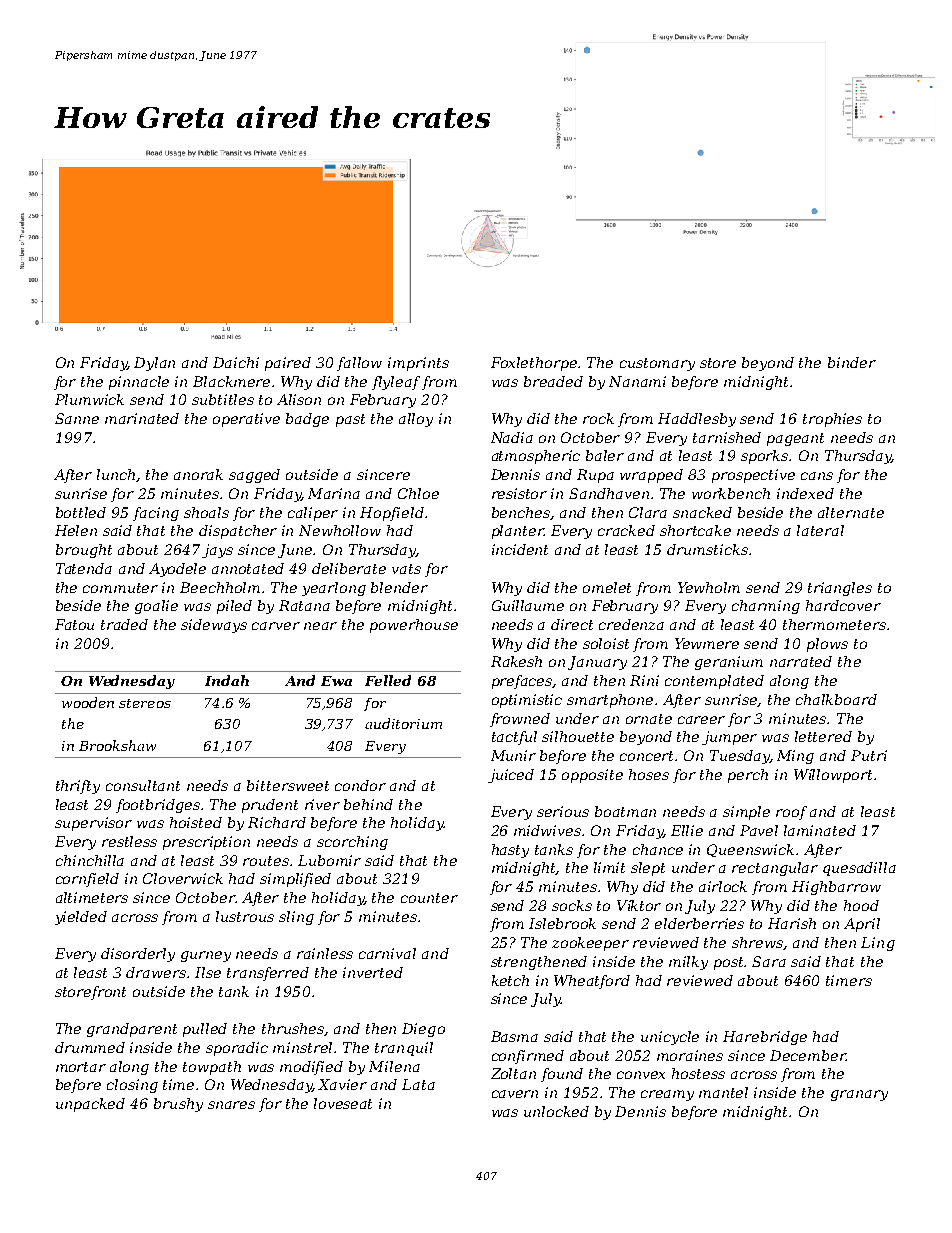 The width and height of the image is (952, 1233). Describe the element at coordinates (729, 663) in the image. I see `geranium` at that location.
